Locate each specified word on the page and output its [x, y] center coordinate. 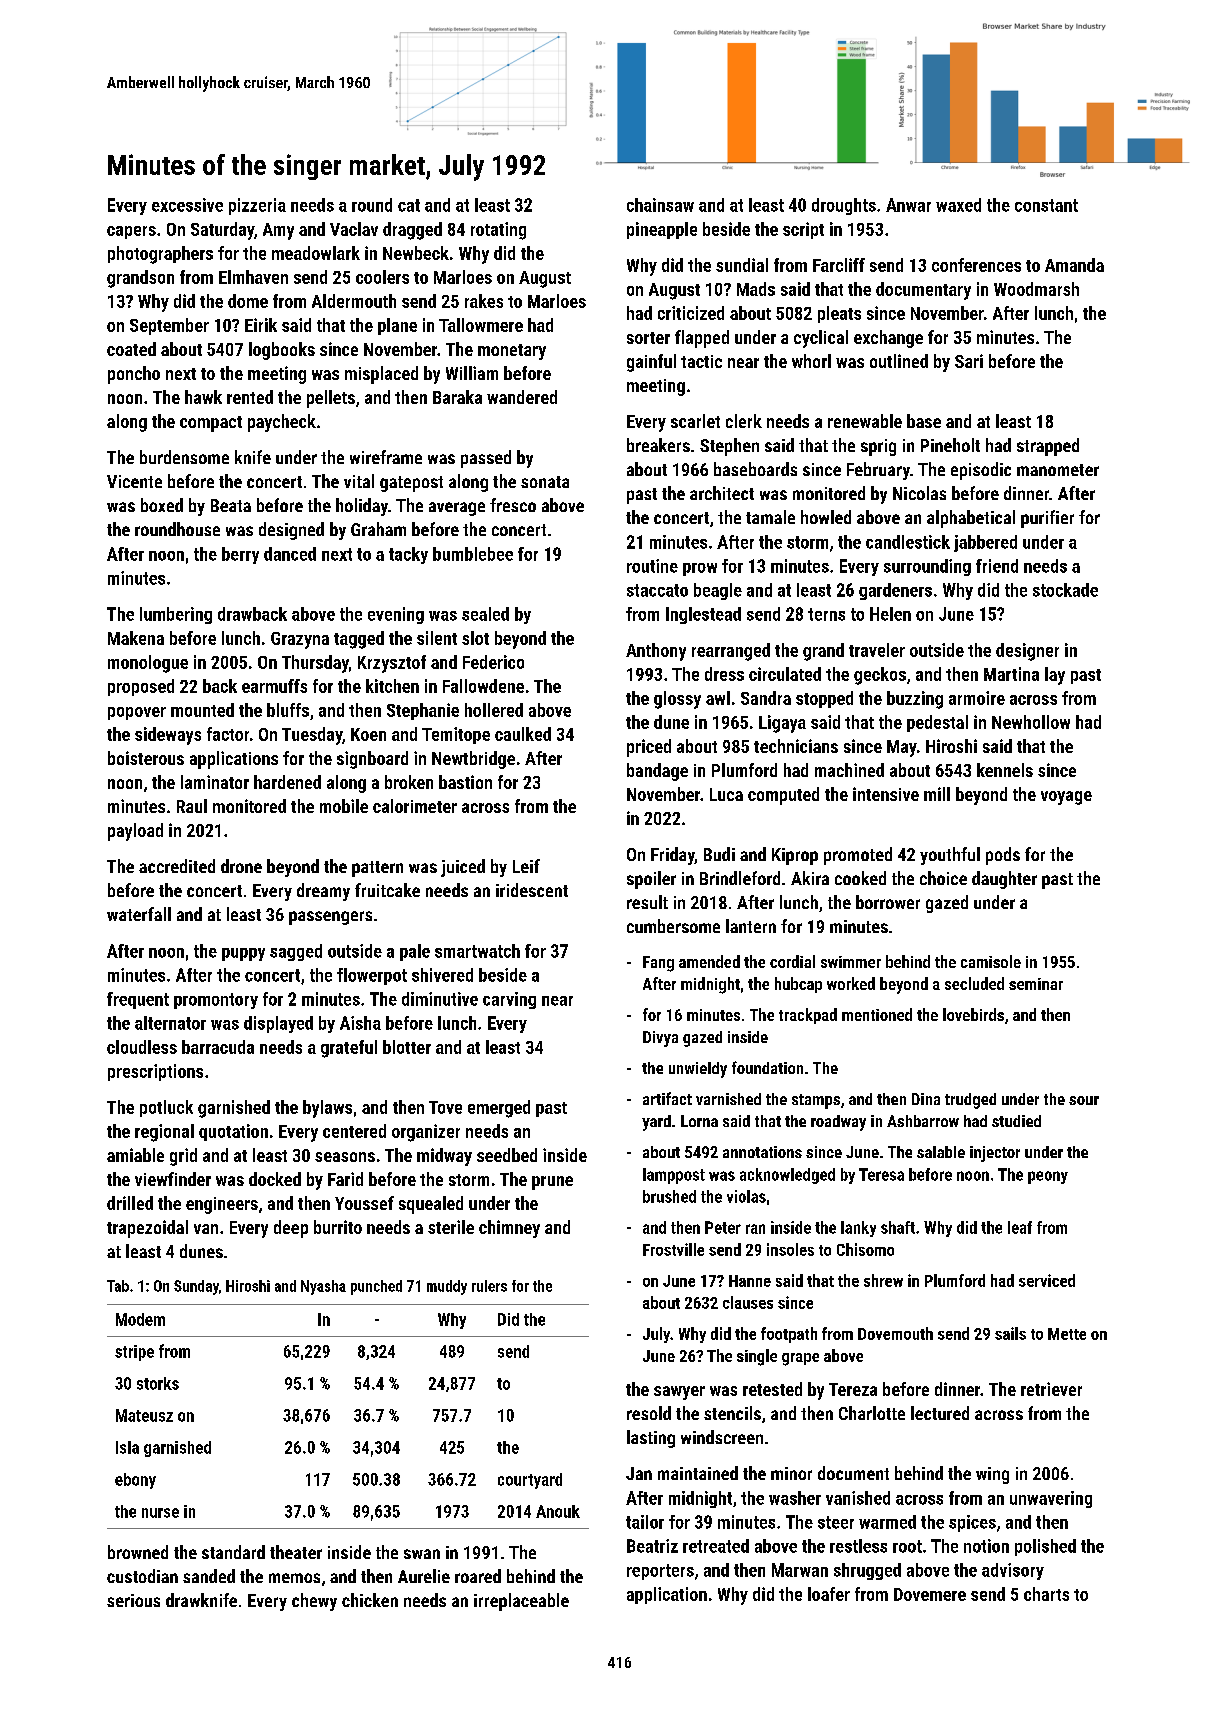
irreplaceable [521, 1602]
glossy [677, 700]
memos [294, 1578]
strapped [1048, 447]
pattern [377, 869]
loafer [829, 1594]
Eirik [261, 325]
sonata [545, 482]
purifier [1047, 519]
